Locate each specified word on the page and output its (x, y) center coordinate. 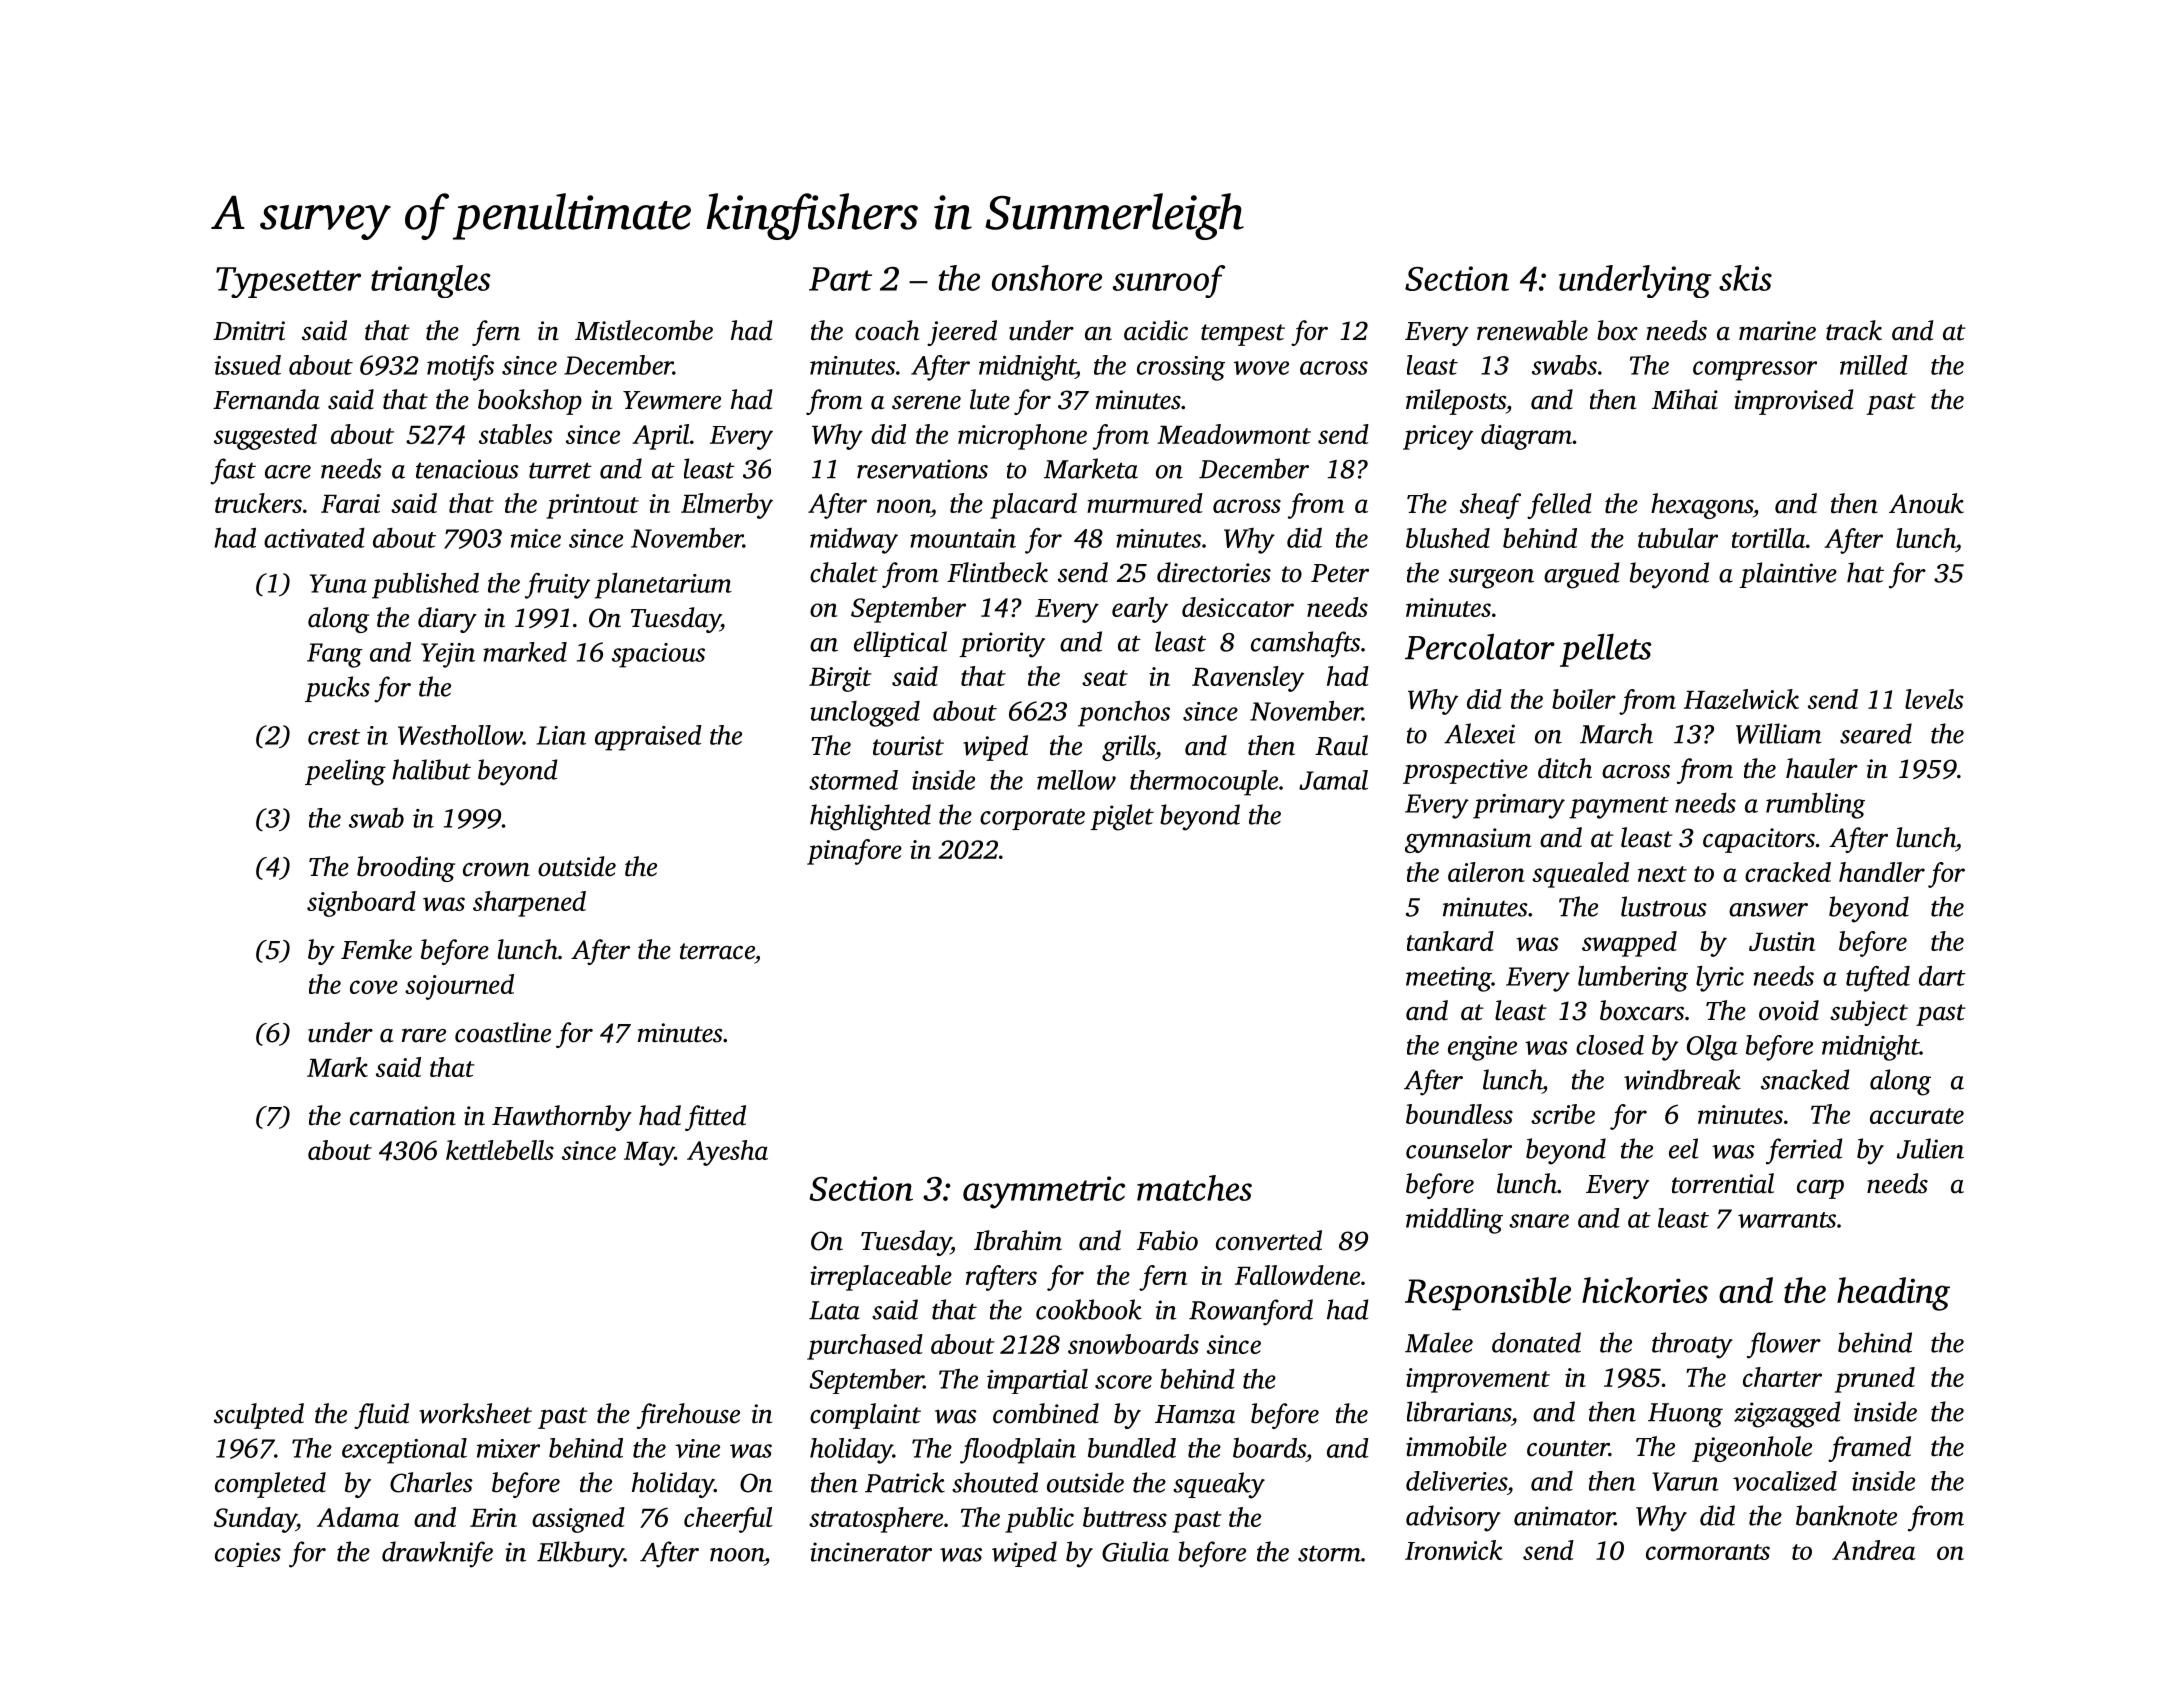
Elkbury (580, 1554)
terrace (717, 951)
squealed (1580, 875)
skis (1745, 278)
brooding (406, 869)
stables (516, 434)
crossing (1181, 368)
